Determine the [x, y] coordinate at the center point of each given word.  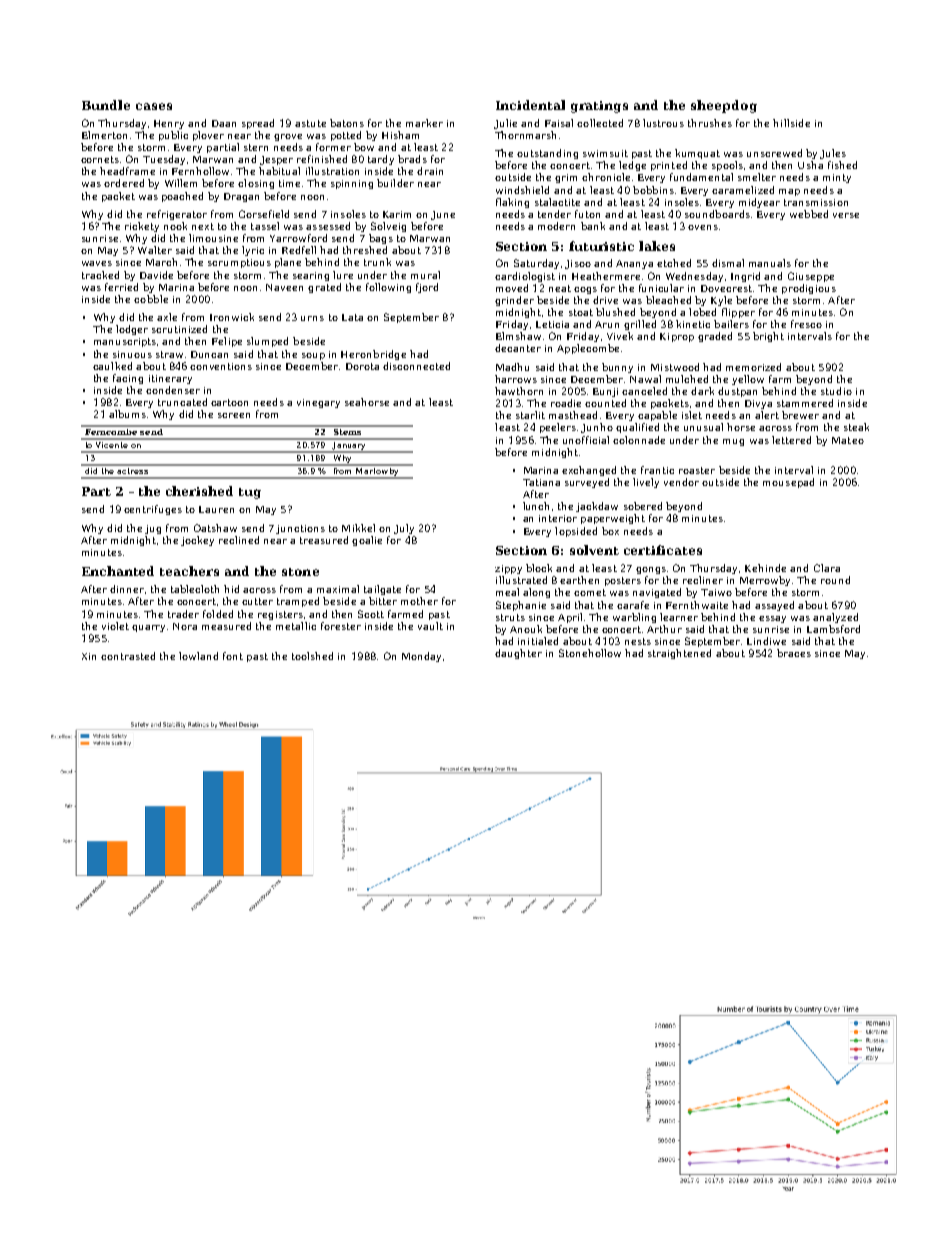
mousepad [788, 483]
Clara [827, 568]
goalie [367, 541]
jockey [197, 541]
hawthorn [519, 391]
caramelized [743, 190]
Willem [181, 183]
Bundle [106, 105]
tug [250, 493]
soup [313, 356]
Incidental [530, 105]
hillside [791, 123]
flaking [512, 203]
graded [715, 337]
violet [115, 626]
